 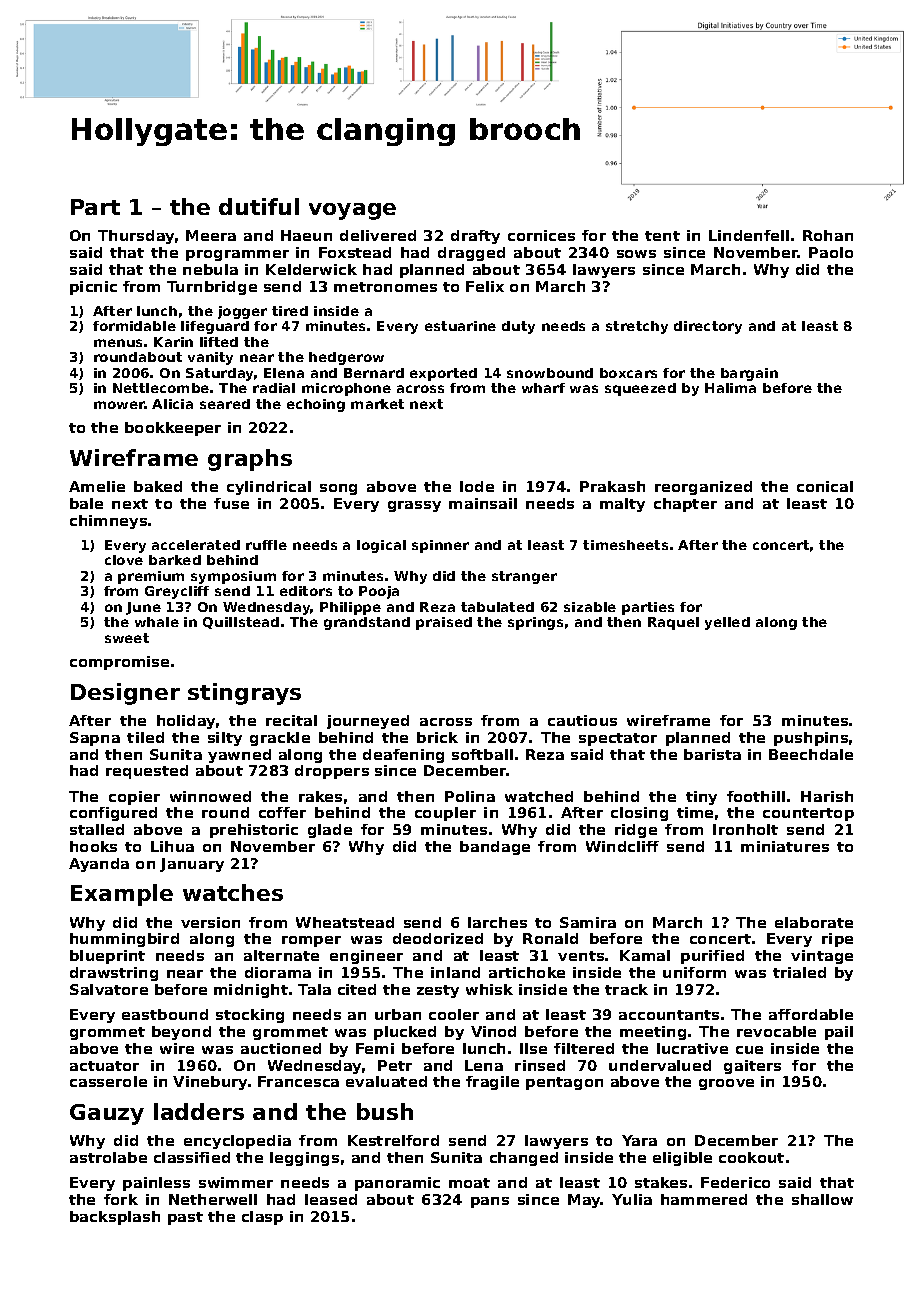 I want to click on yelled, so click(x=727, y=623).
